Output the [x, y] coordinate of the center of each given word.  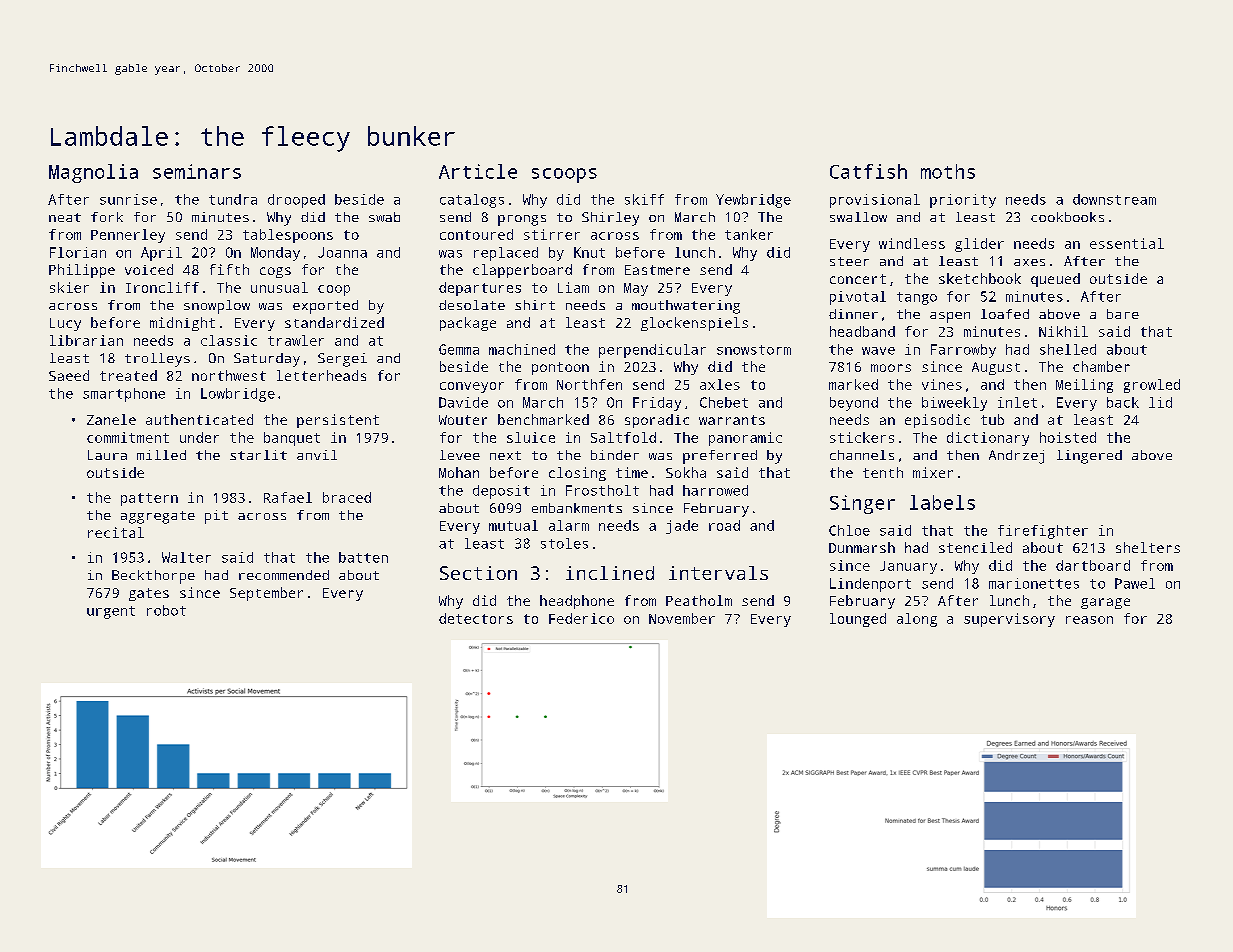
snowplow [217, 307]
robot [166, 610]
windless [912, 243]
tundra [233, 199]
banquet [292, 439]
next [505, 455]
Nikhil [1063, 331]
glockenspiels [694, 324]
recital [116, 532]
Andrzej [1016, 457]
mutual [513, 525]
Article [478, 171]
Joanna [342, 252]
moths [948, 171]
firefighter [1043, 532]
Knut [589, 252]
